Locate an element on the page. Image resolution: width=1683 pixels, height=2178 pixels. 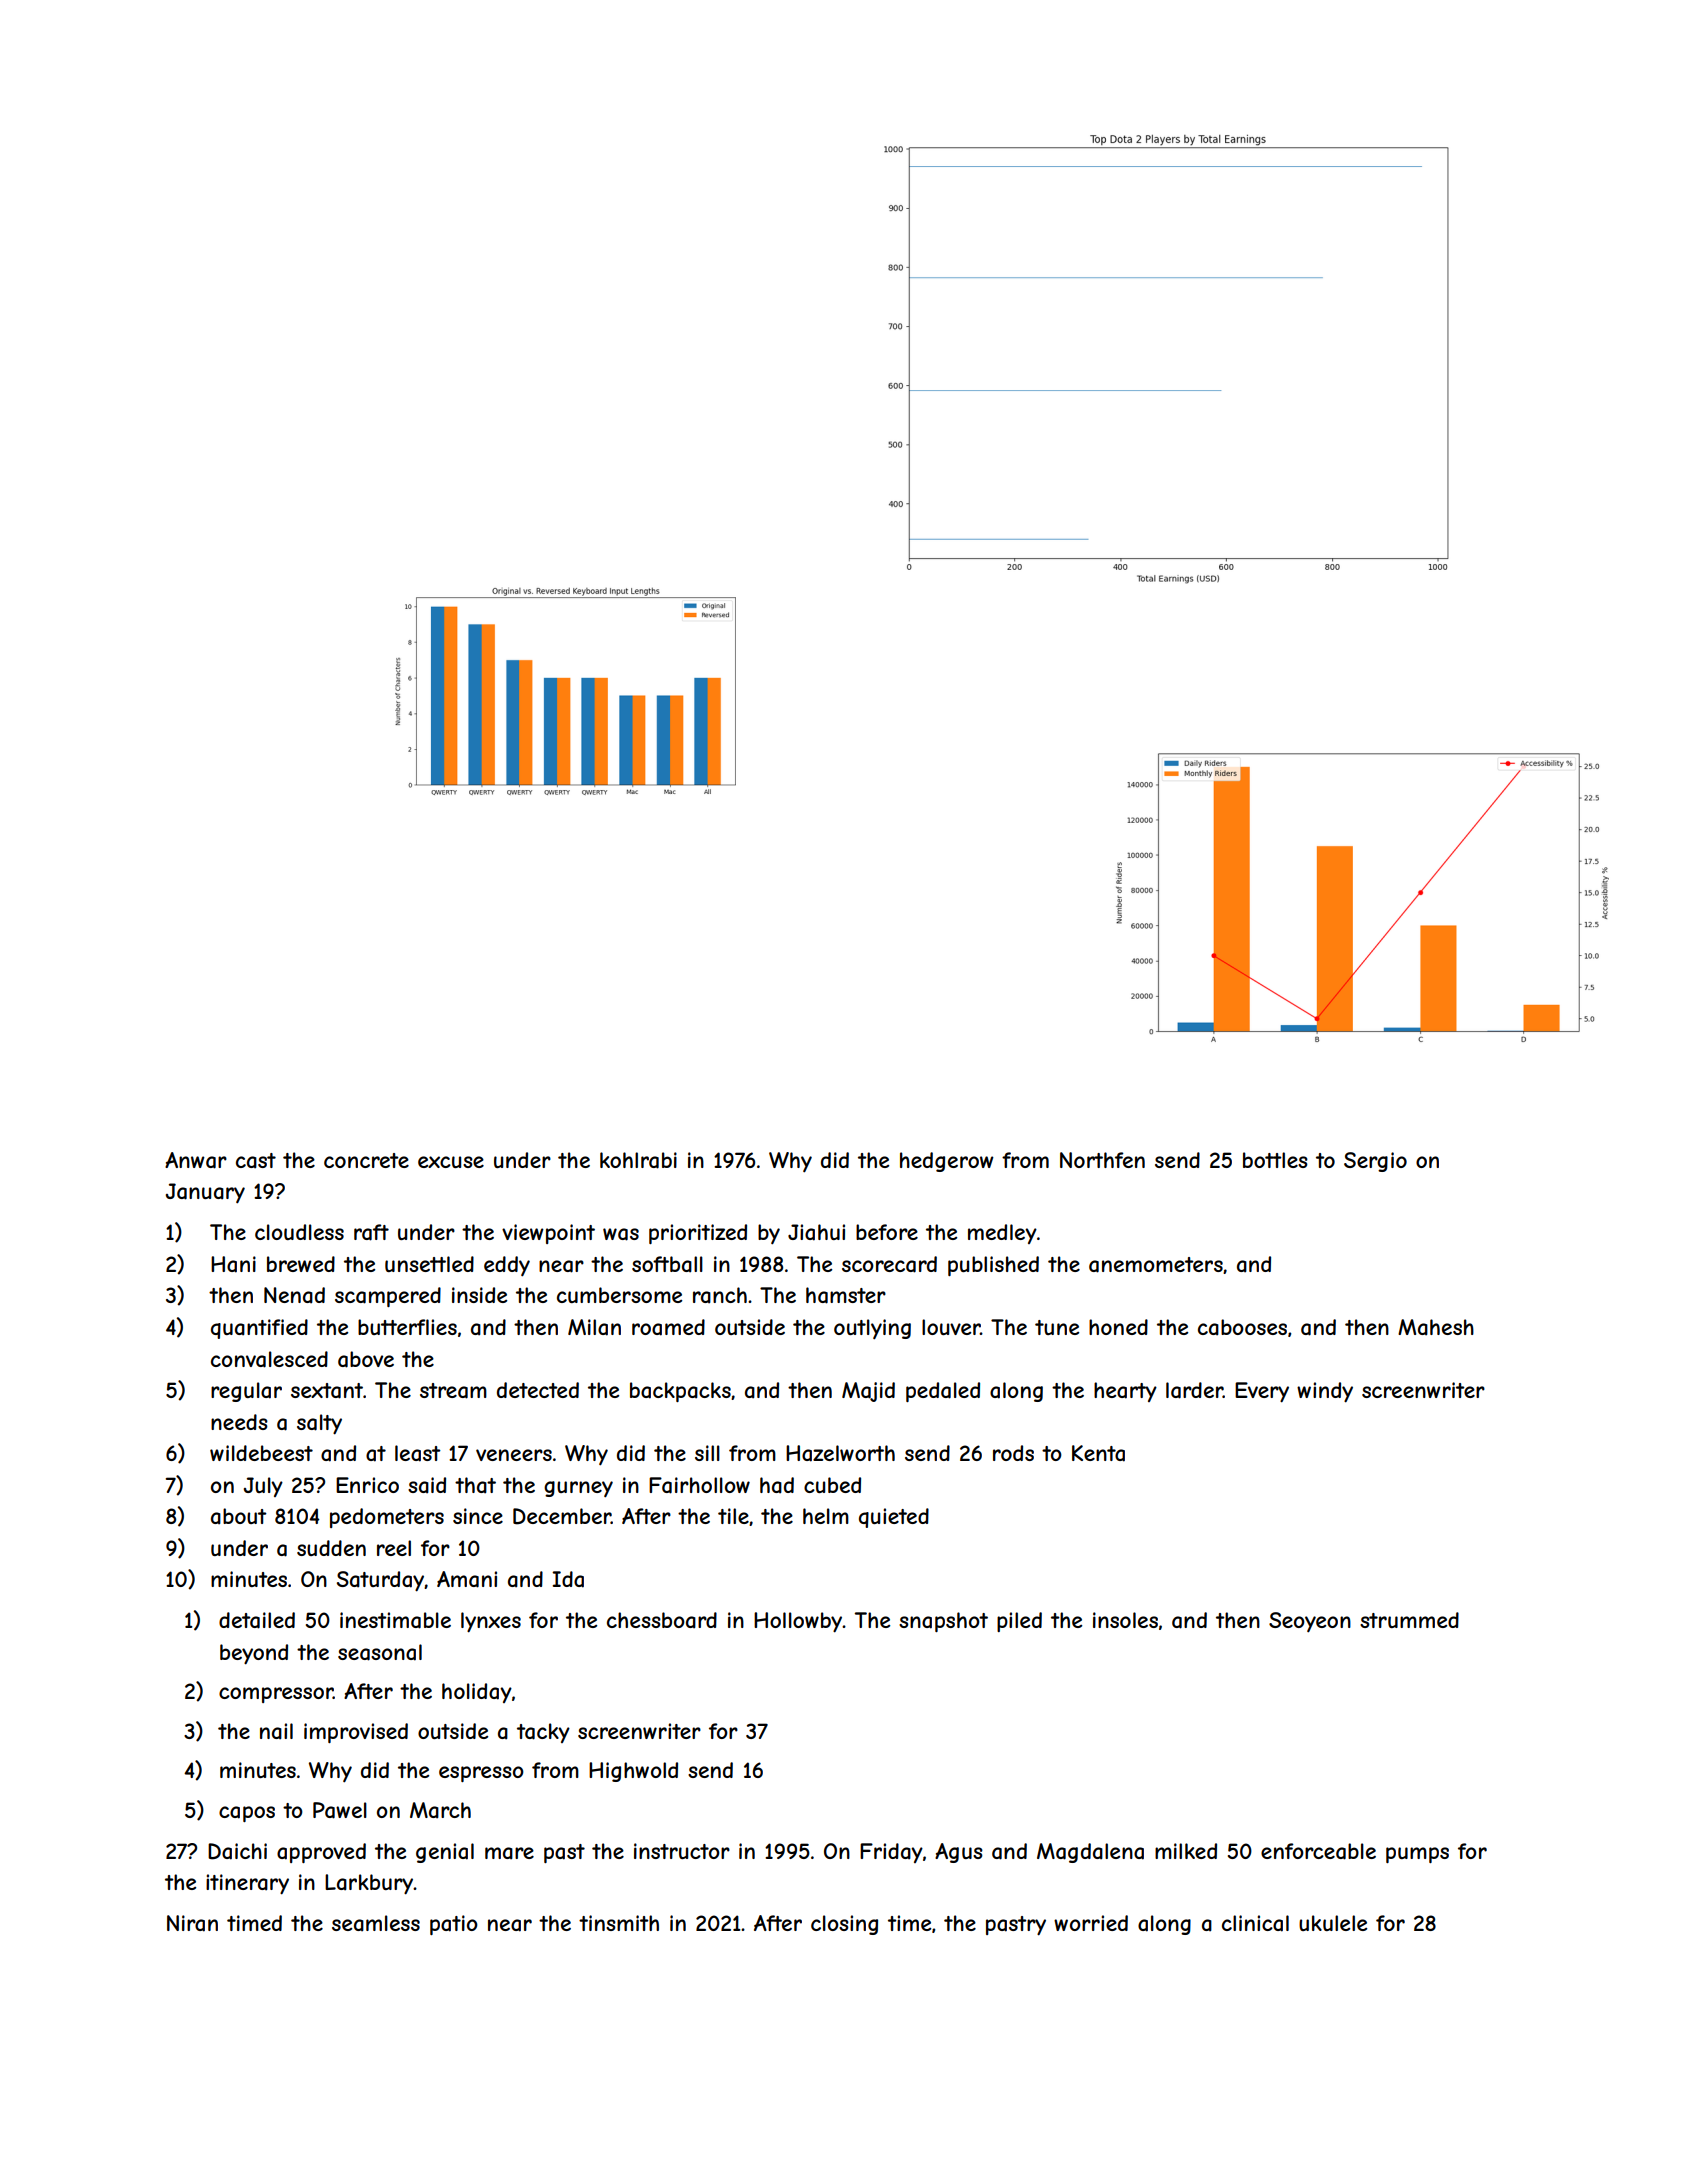
nail is located at coordinates (276, 1731).
